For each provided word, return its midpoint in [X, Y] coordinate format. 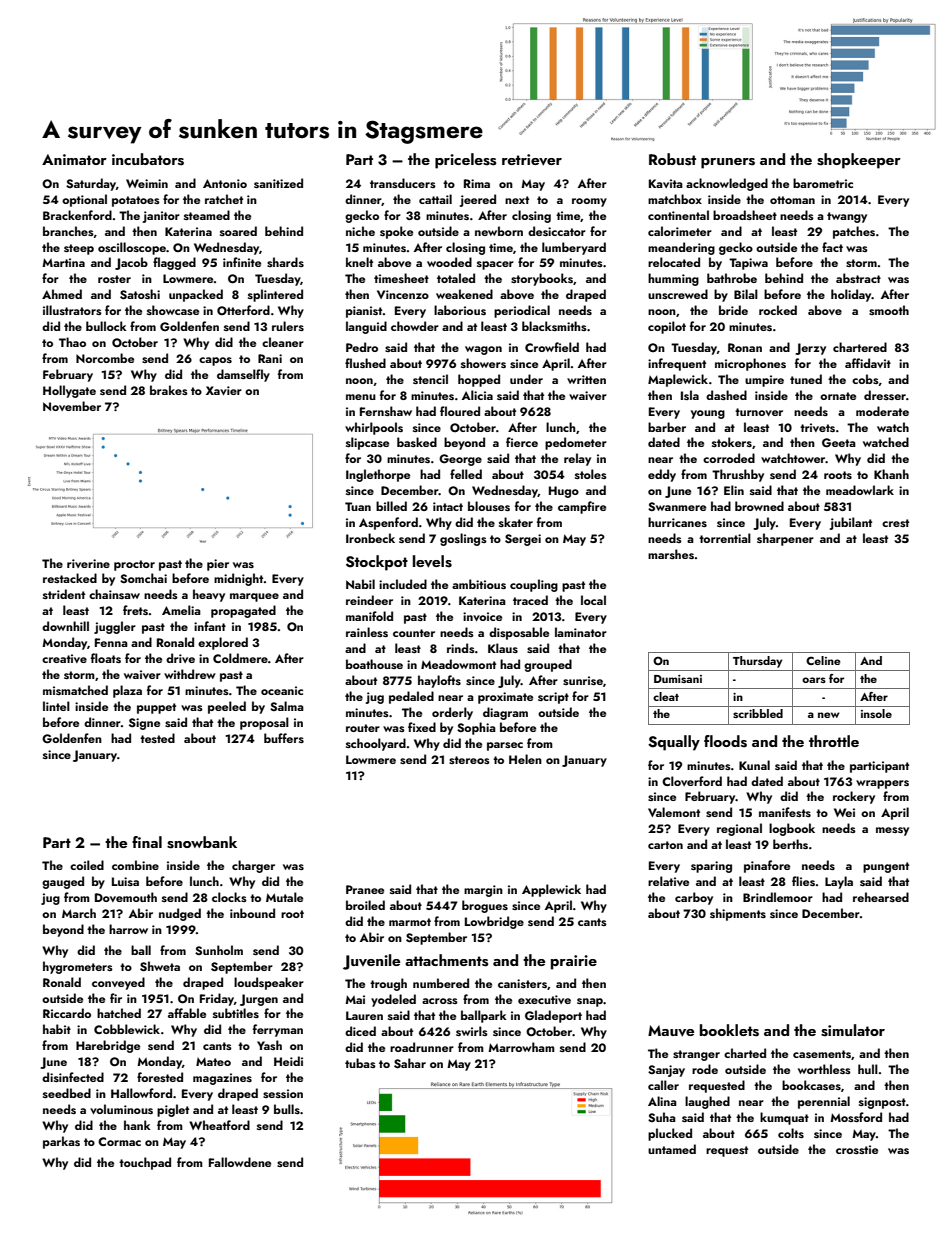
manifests [785, 812]
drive [180, 658]
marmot [410, 922]
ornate [838, 396]
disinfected [73, 1077]
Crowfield [552, 347]
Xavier [224, 390]
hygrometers [78, 967]
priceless [465, 161]
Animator [74, 159]
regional [739, 829]
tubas [360, 1063]
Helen [525, 759]
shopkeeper [859, 161]
